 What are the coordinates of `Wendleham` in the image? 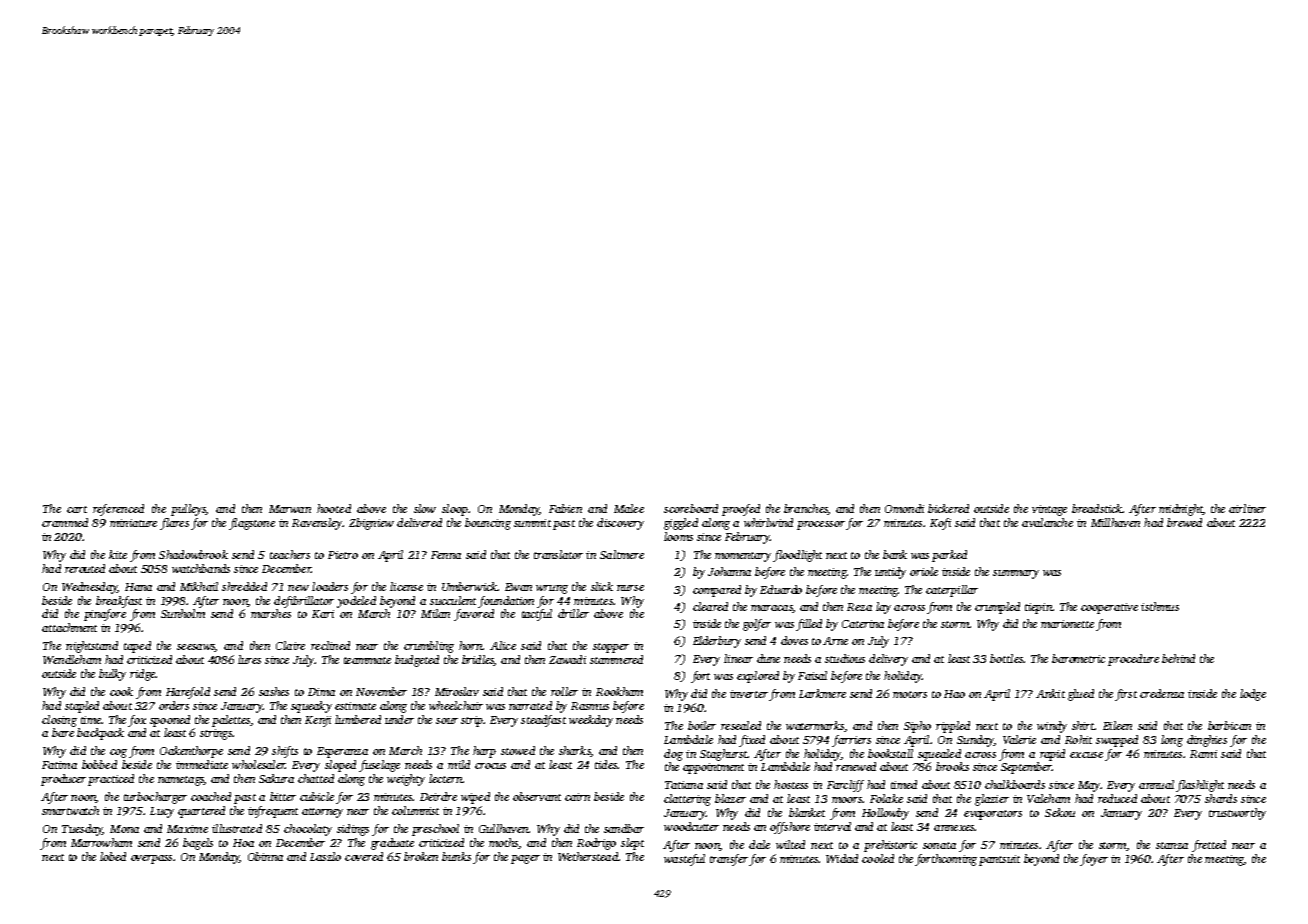 It's located at (72, 659).
